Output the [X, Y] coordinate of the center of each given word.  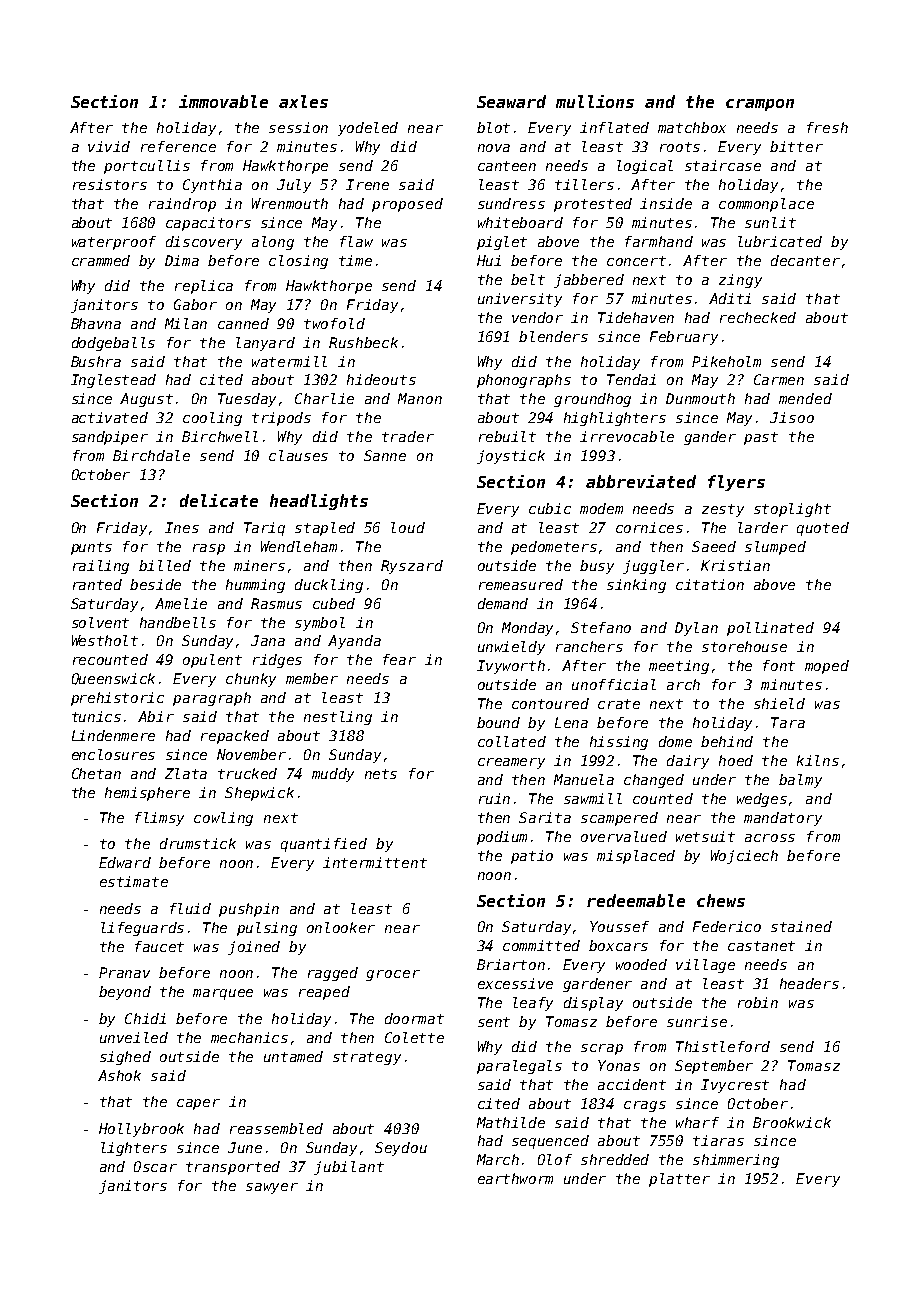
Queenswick [113, 679]
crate [619, 704]
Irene [367, 184]
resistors [110, 184]
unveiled [134, 1037]
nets [381, 774]
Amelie [181, 603]
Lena [571, 722]
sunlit [770, 222]
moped [827, 667]
